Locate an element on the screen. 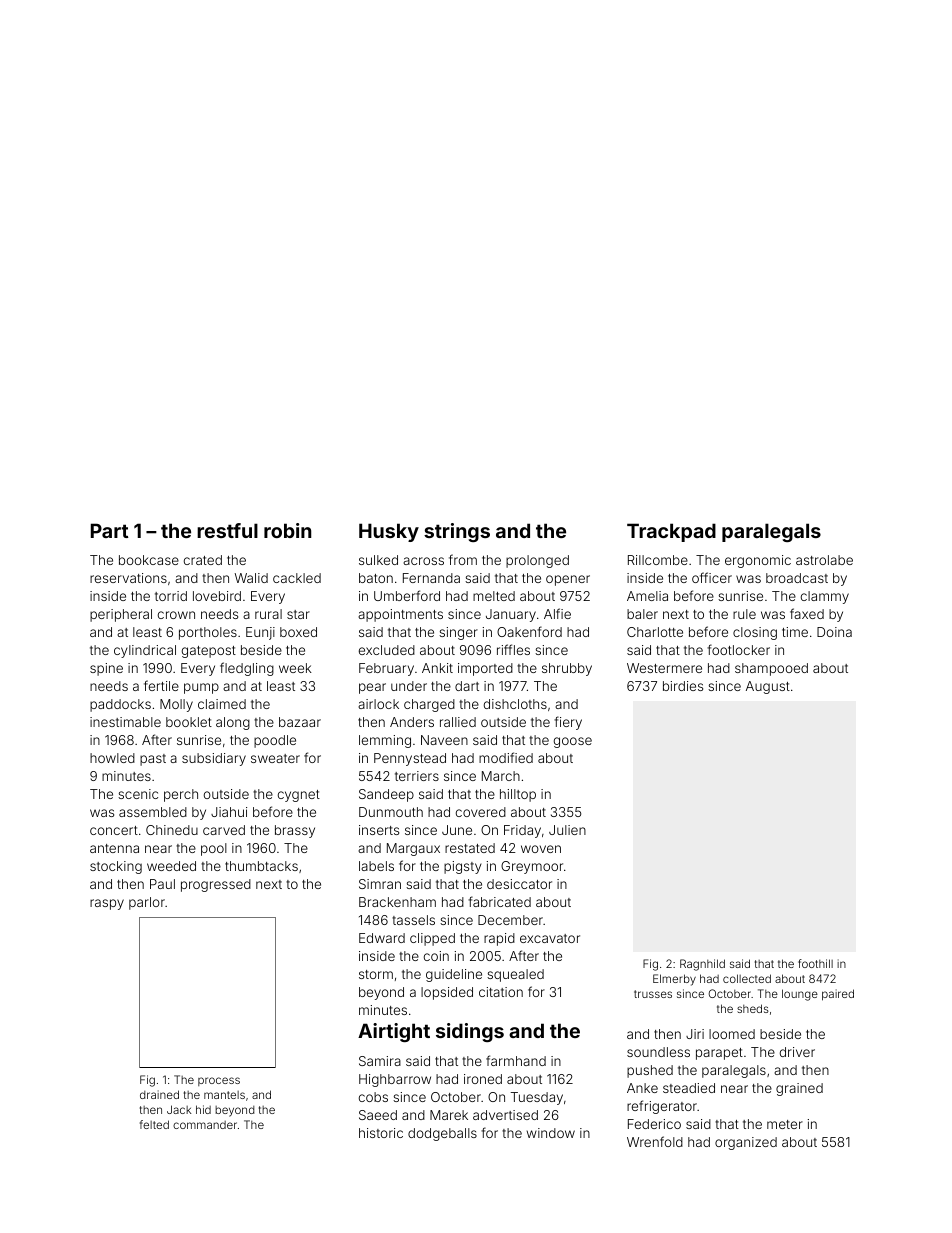 The width and height of the screenshot is (952, 1233). August is located at coordinates (768, 687).
